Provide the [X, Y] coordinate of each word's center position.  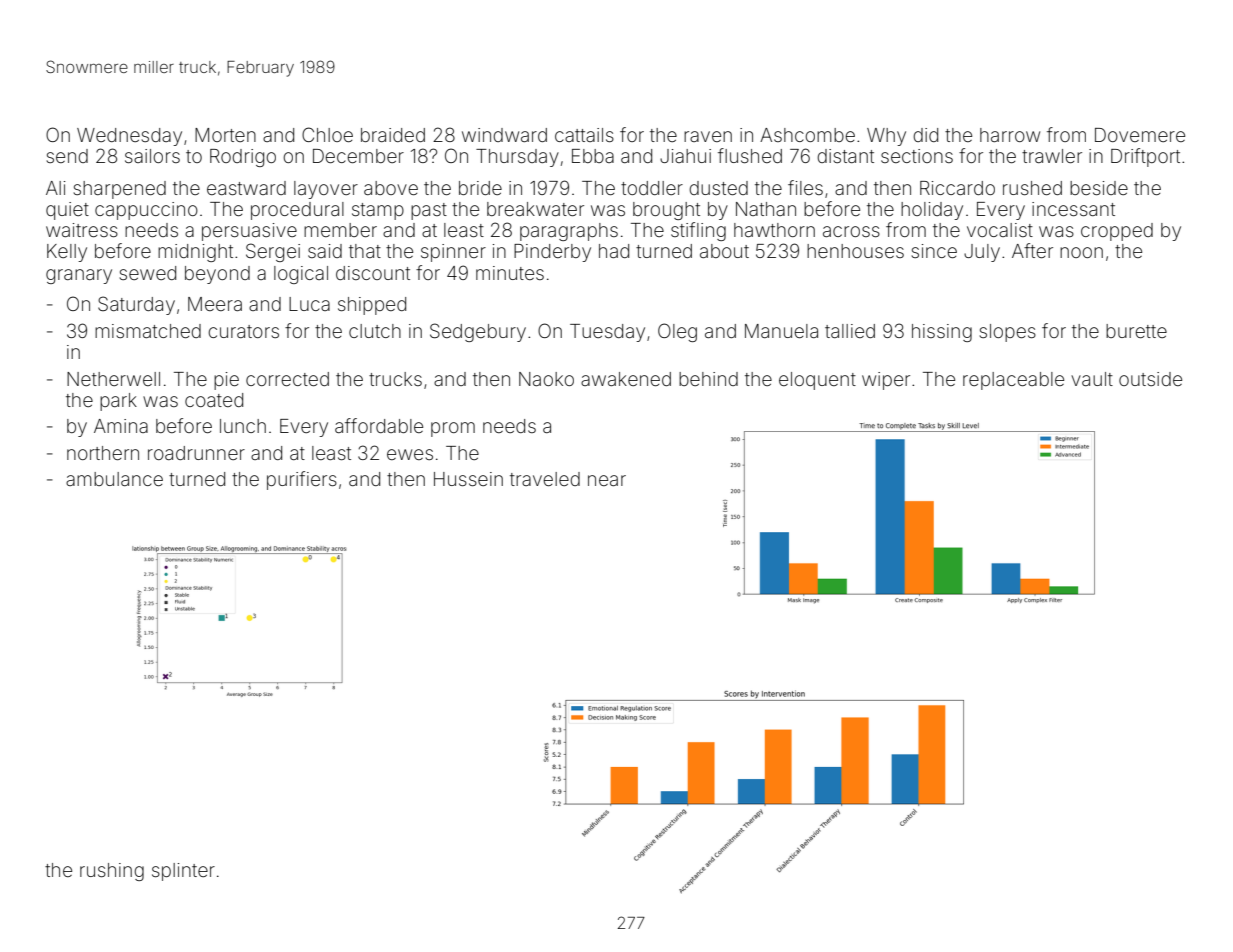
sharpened [120, 190]
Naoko [546, 379]
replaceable [1013, 381]
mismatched [148, 331]
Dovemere [1140, 135]
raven [708, 136]
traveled [545, 479]
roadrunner [196, 453]
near [607, 480]
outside [1150, 379]
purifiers [302, 480]
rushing [112, 872]
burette [1136, 331]
